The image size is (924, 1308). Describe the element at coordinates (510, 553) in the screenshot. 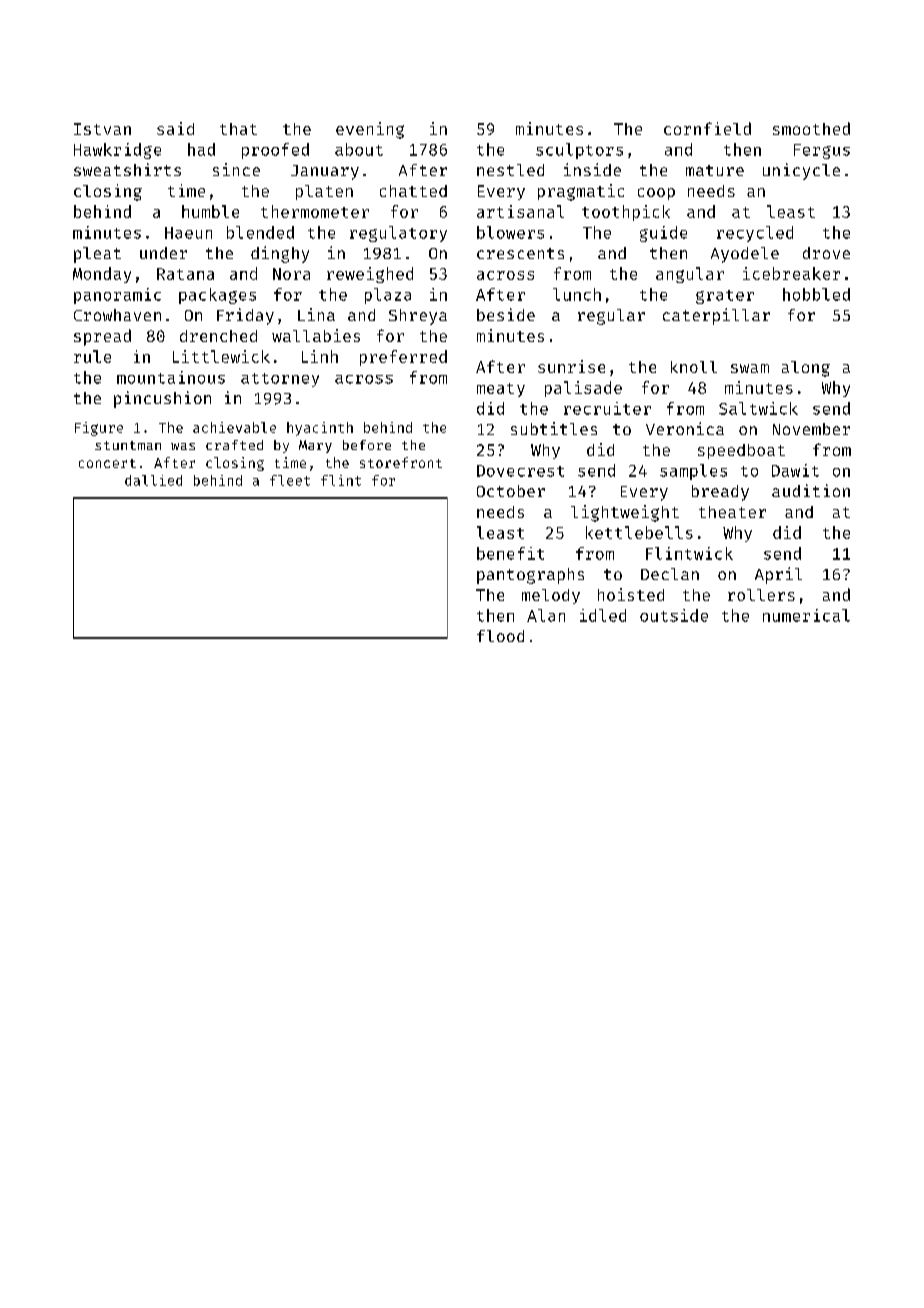

I see `benefit` at that location.
